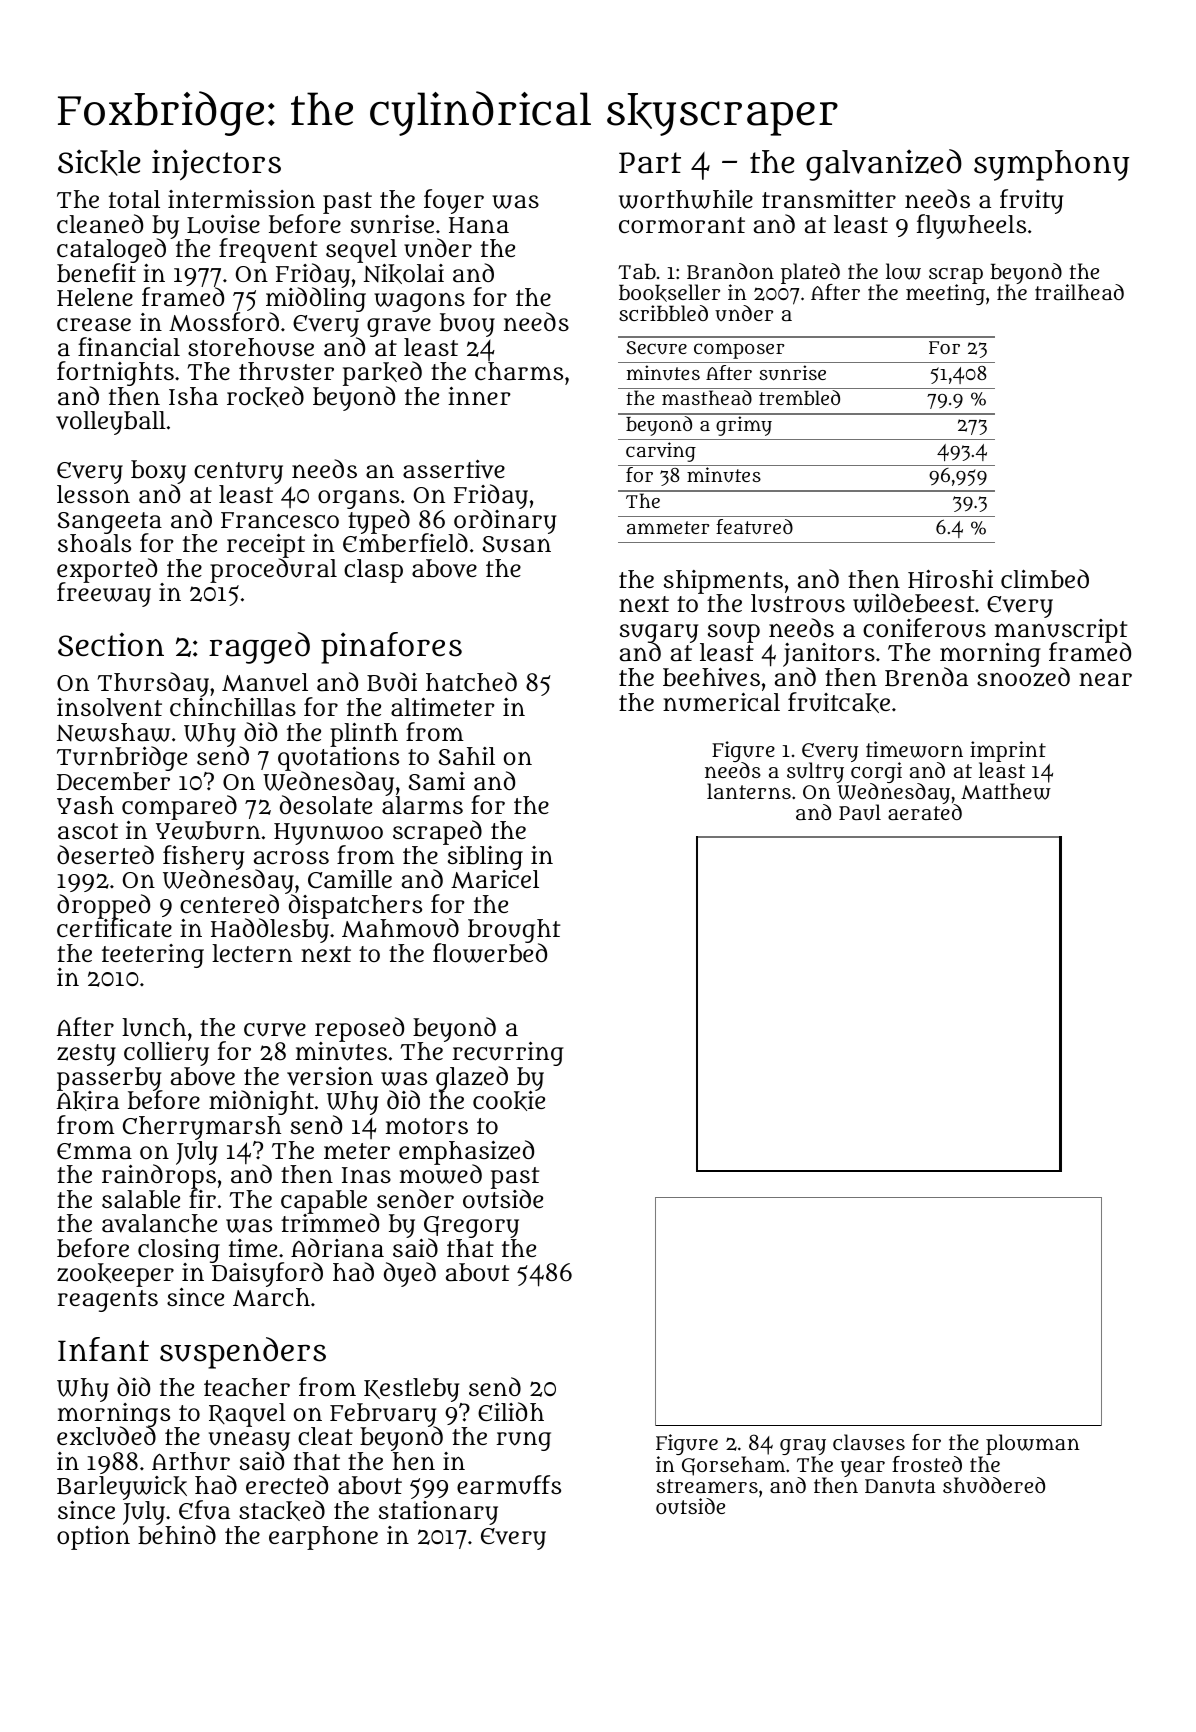 This image has width=1196, height=1732. Describe the element at coordinates (323, 1538) in the image. I see `earphone` at that location.
